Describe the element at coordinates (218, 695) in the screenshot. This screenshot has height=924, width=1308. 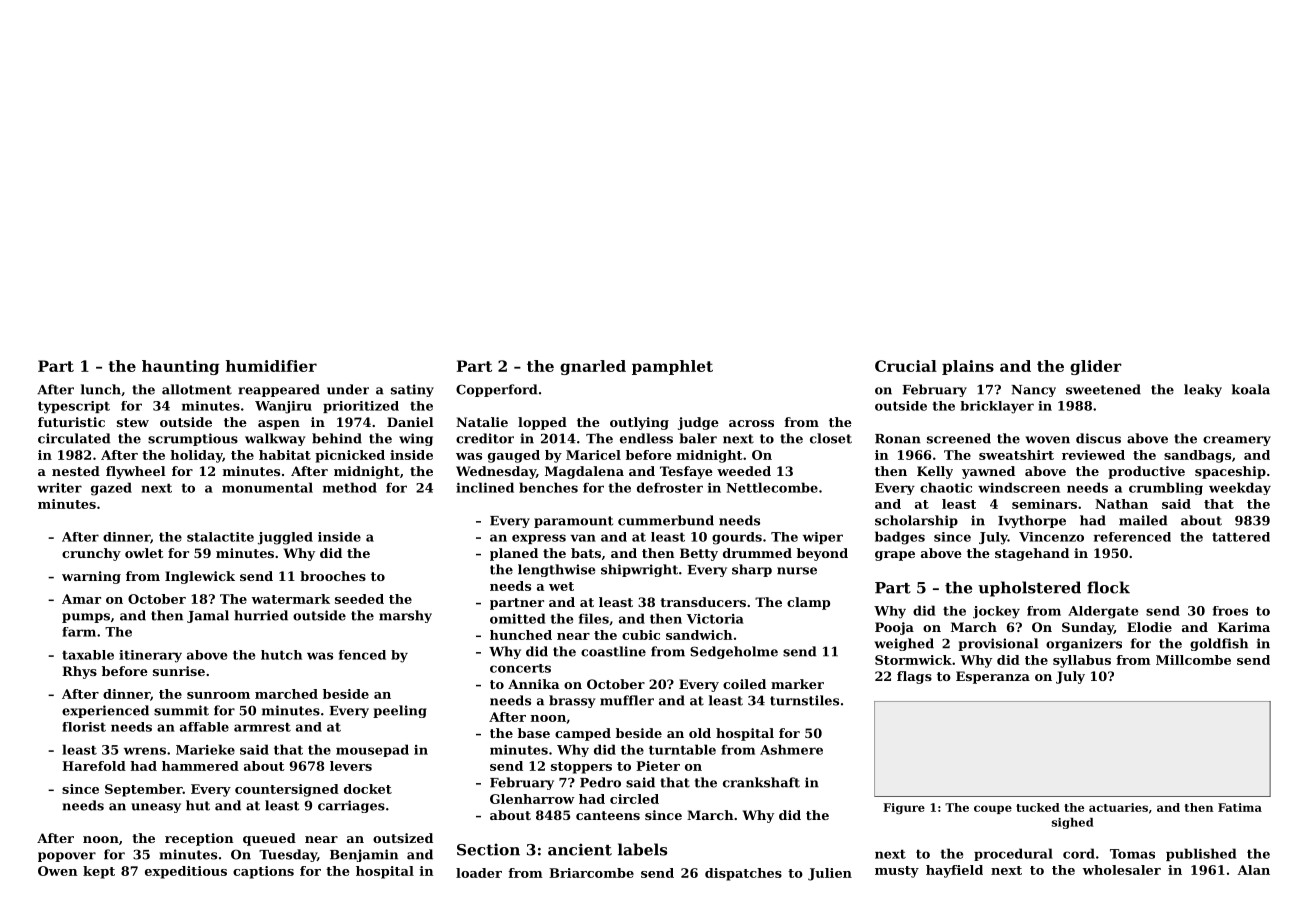
I see `sunroom` at that location.
